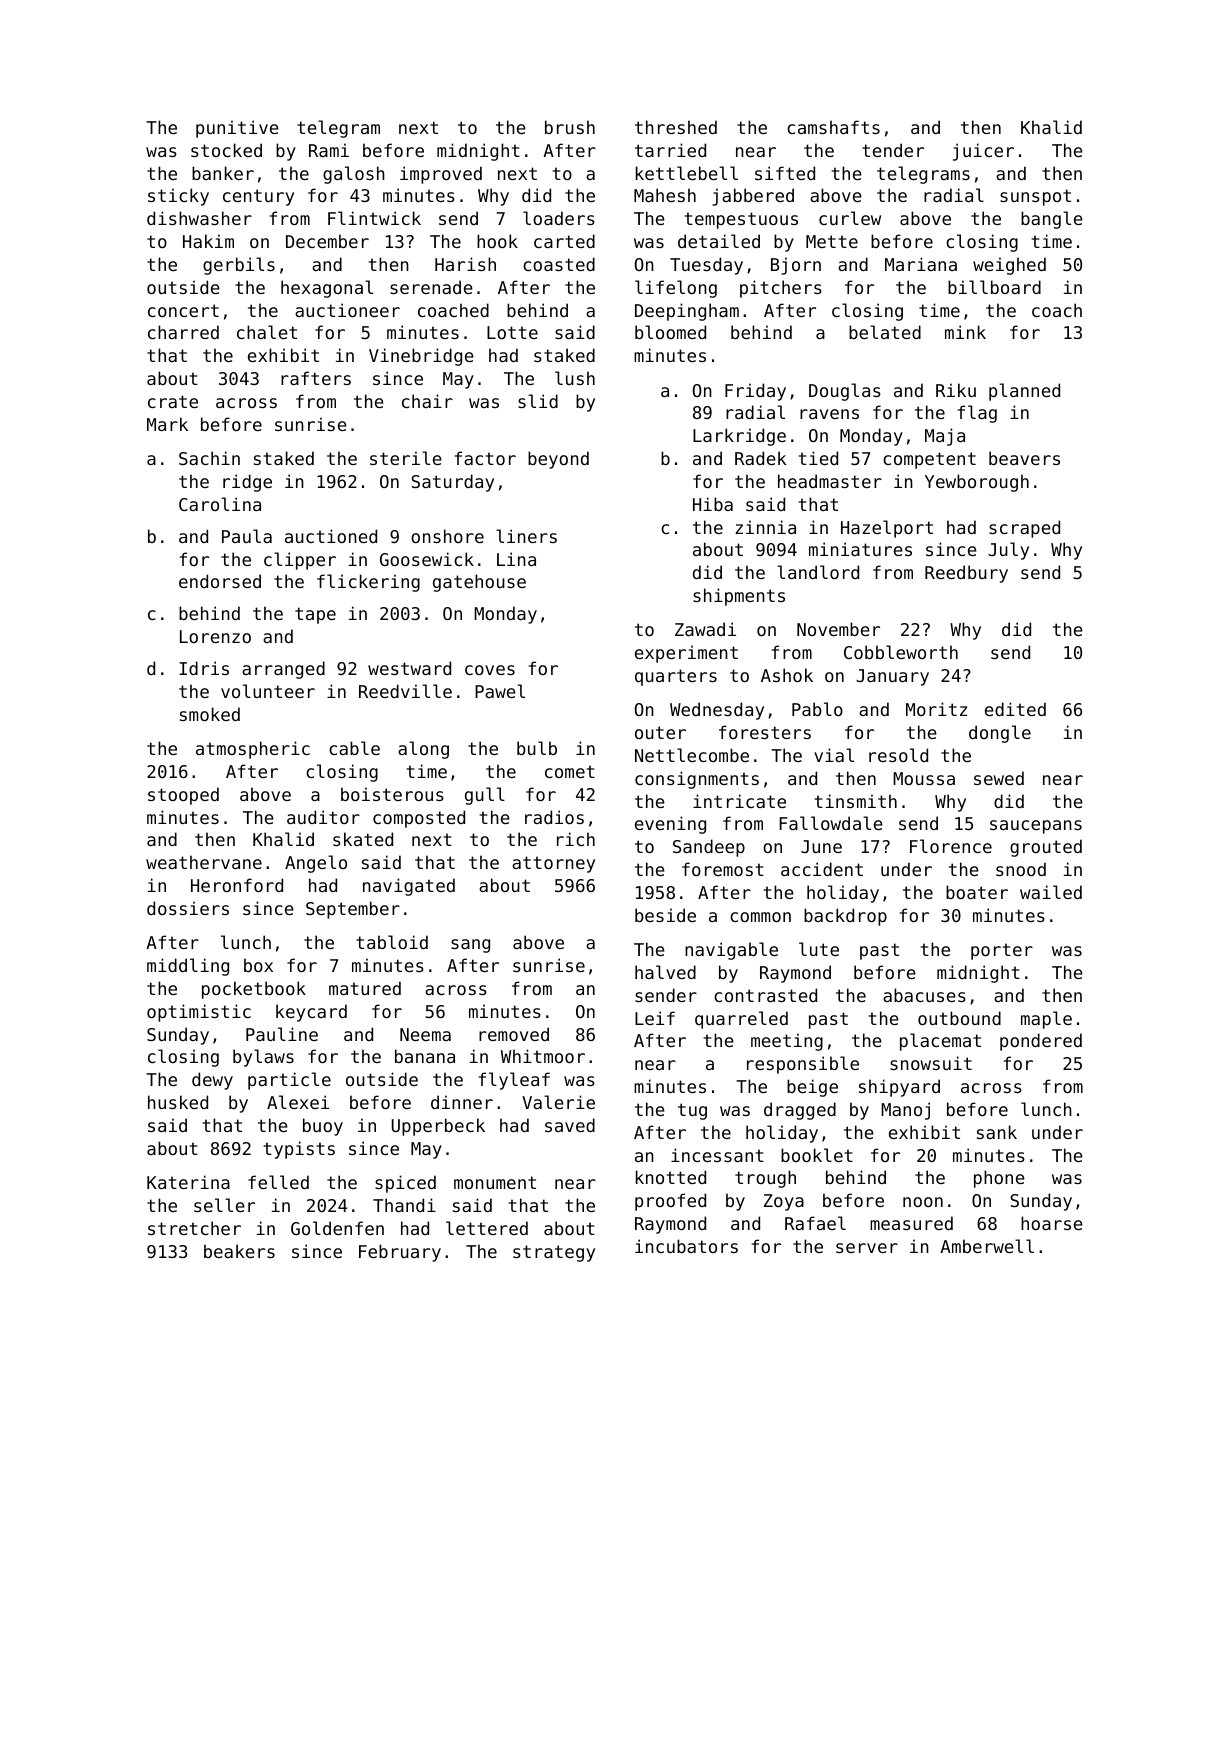 Image resolution: width=1230 pixels, height=1740 pixels. What do you see at coordinates (237, 129) in the document?
I see `punitive` at bounding box center [237, 129].
